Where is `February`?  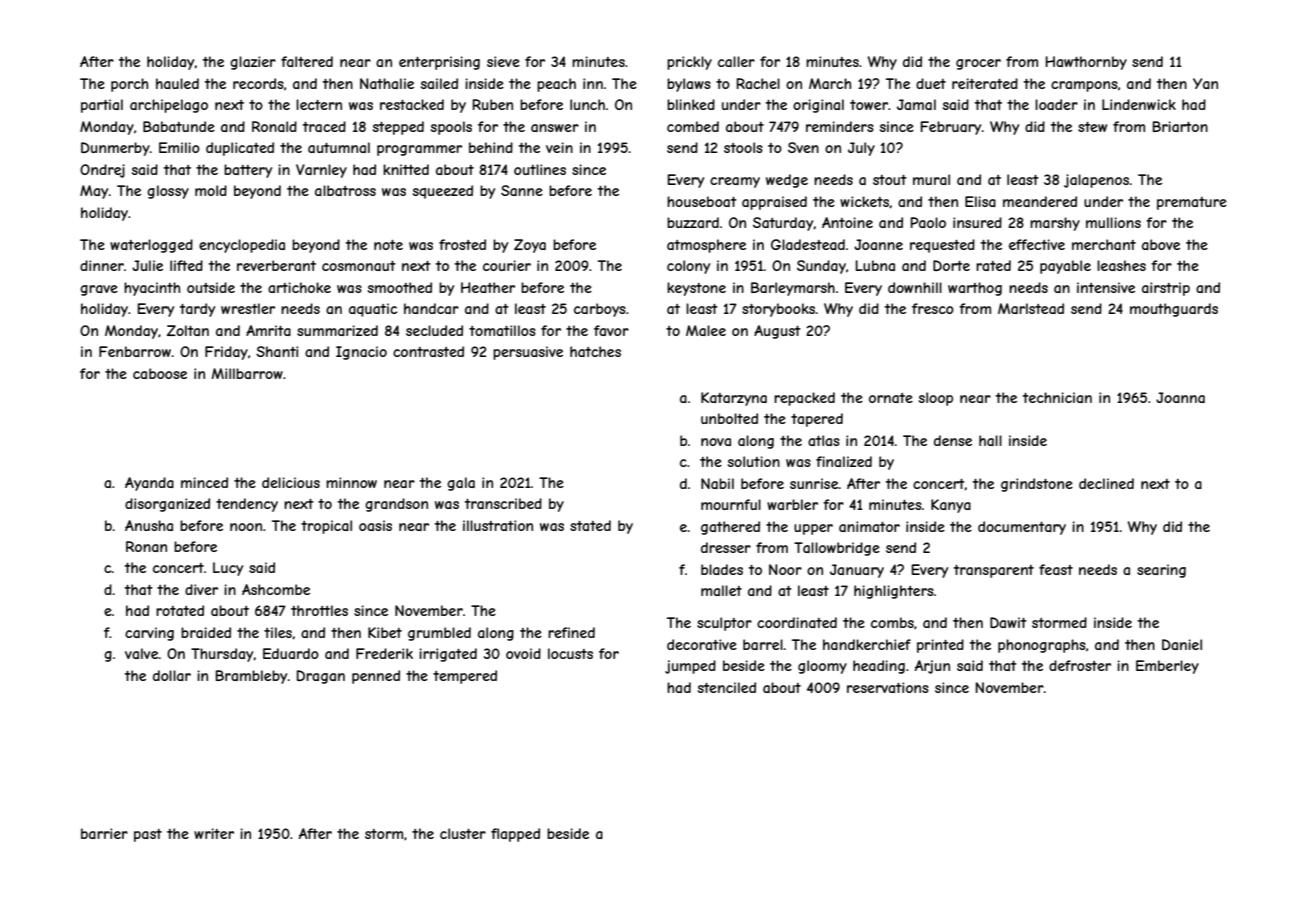 February is located at coordinates (951, 128).
